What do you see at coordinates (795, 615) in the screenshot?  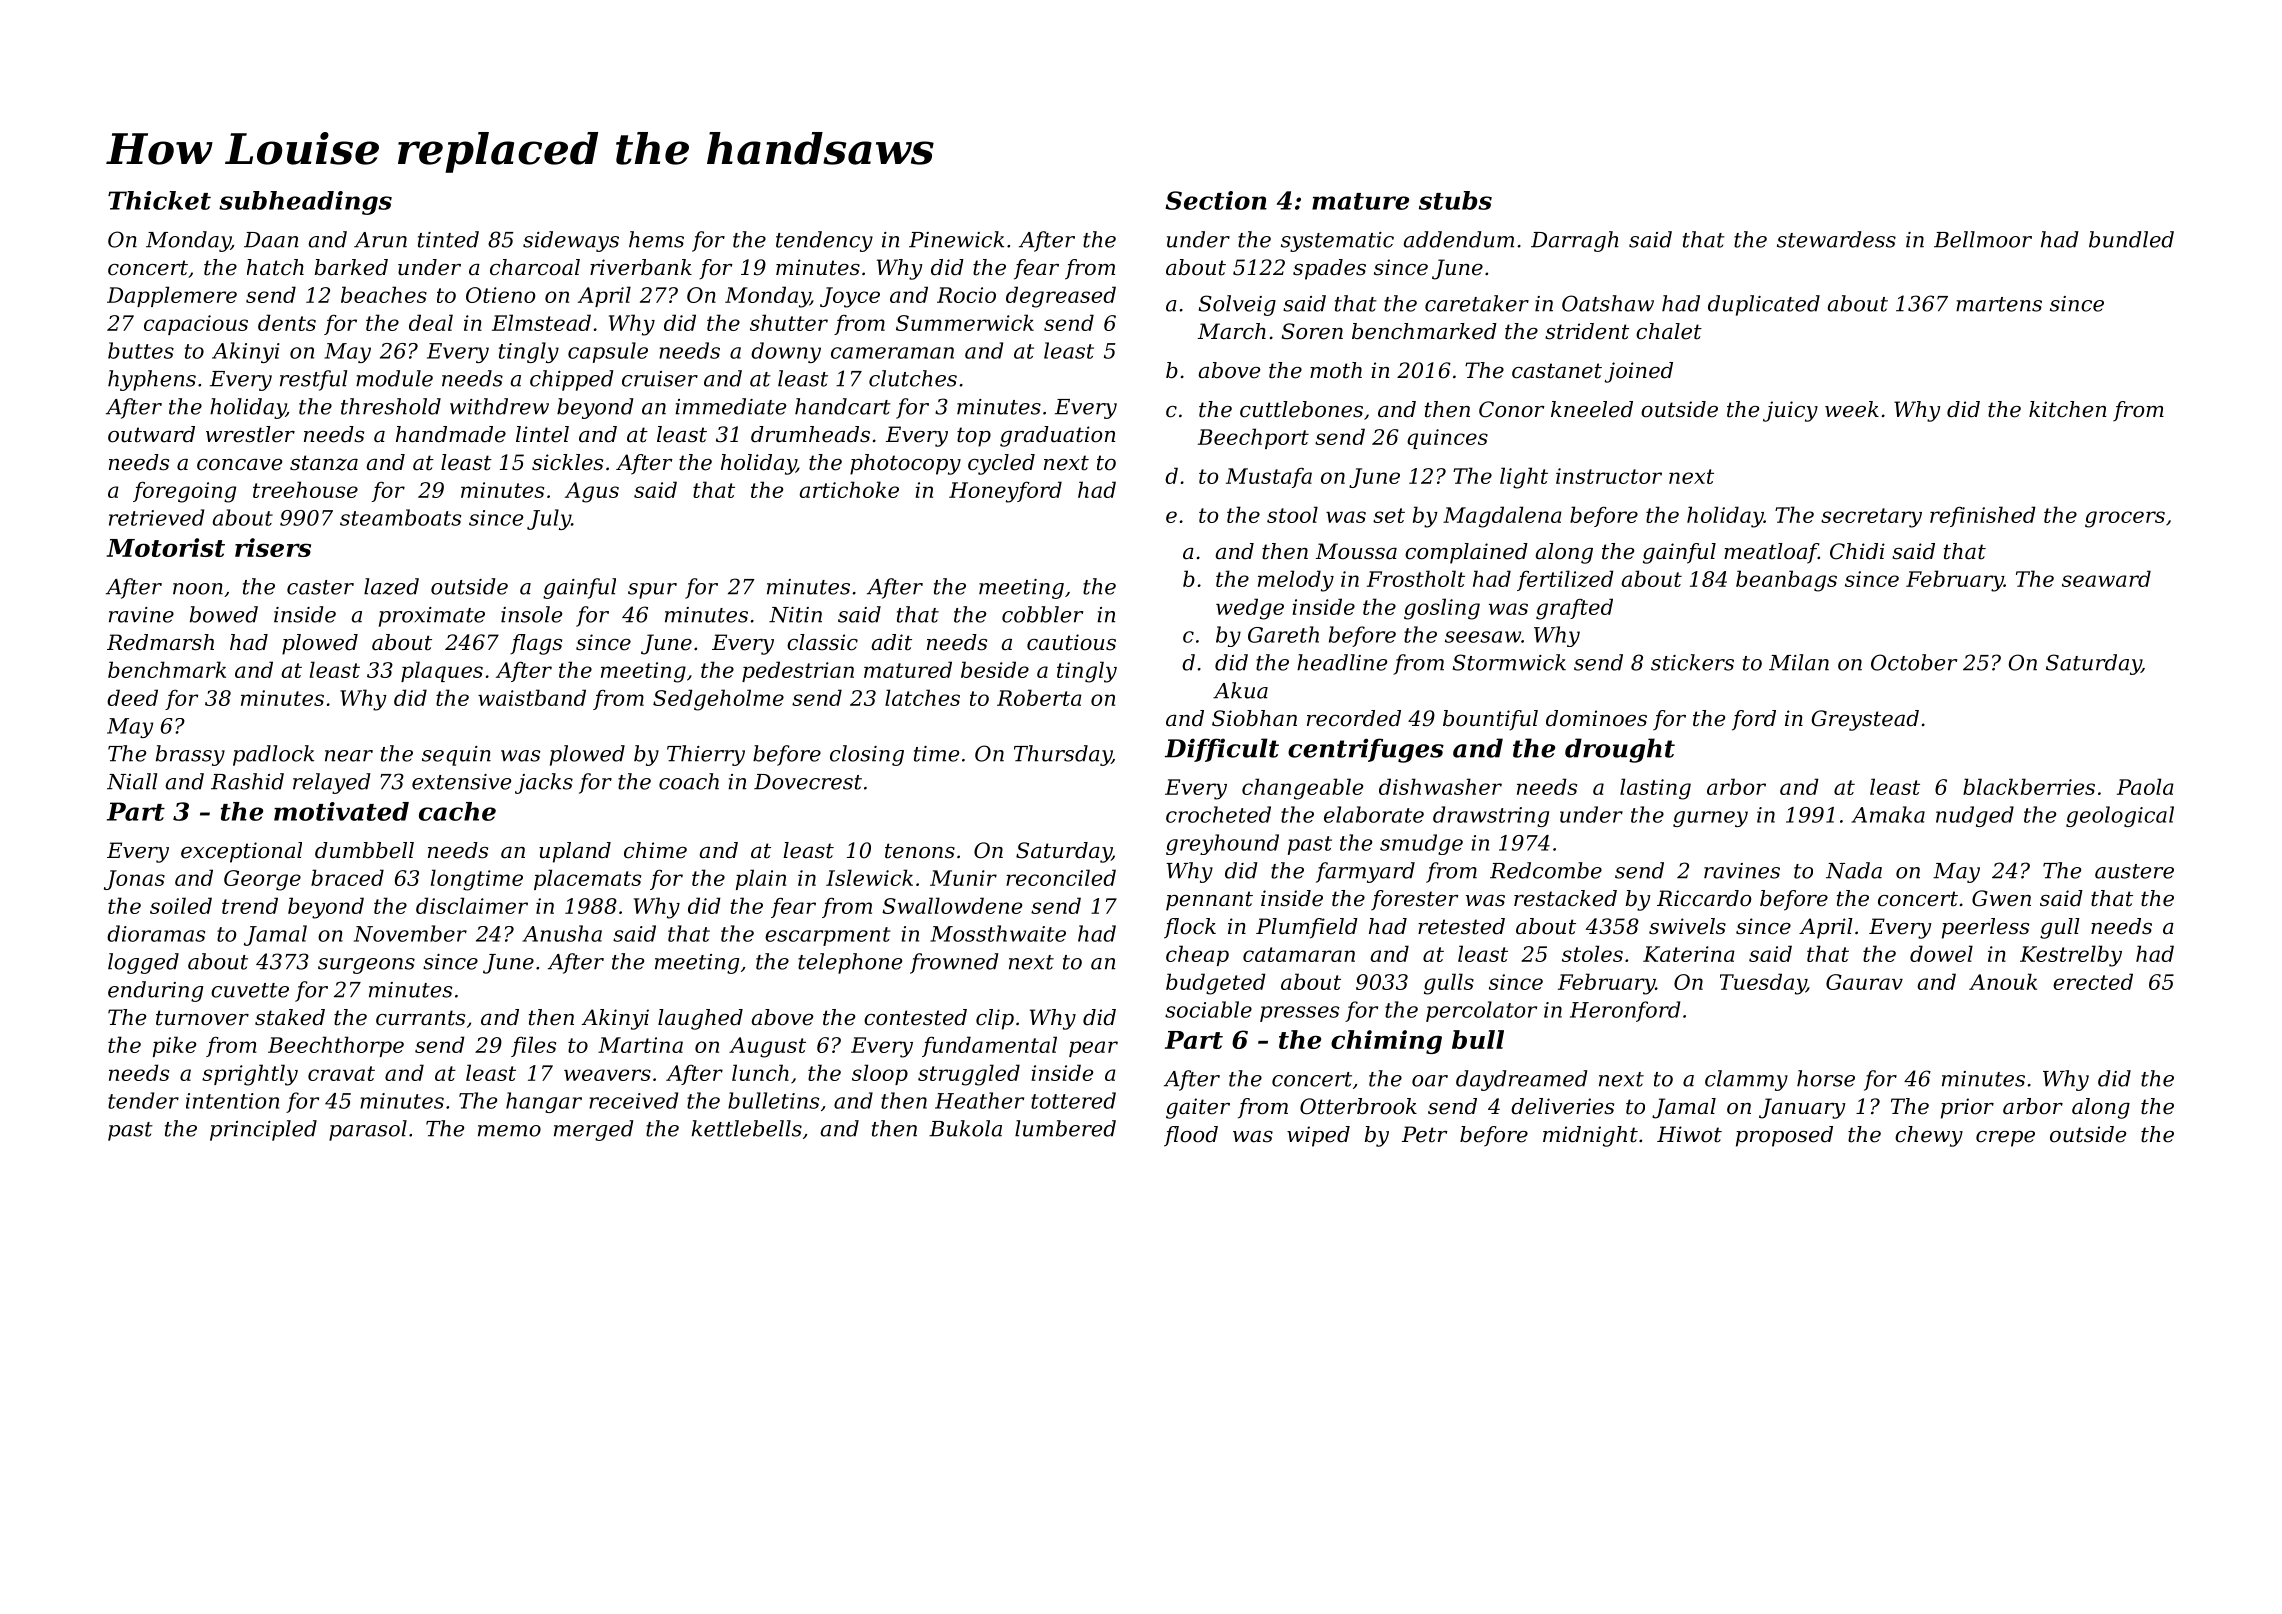 I see `Nitin` at bounding box center [795, 615].
